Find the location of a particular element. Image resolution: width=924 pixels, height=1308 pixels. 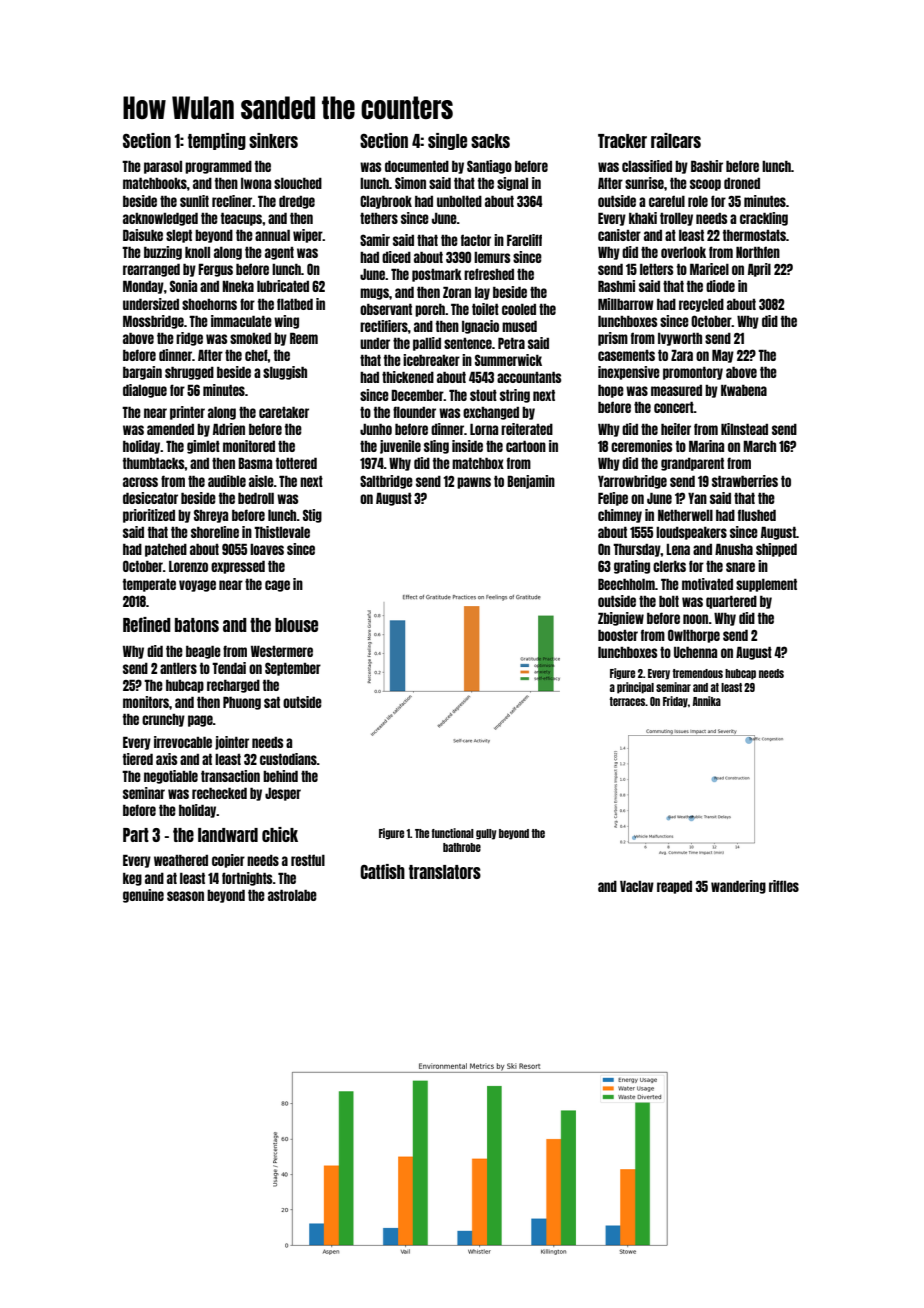

sunrise is located at coordinates (644, 183).
